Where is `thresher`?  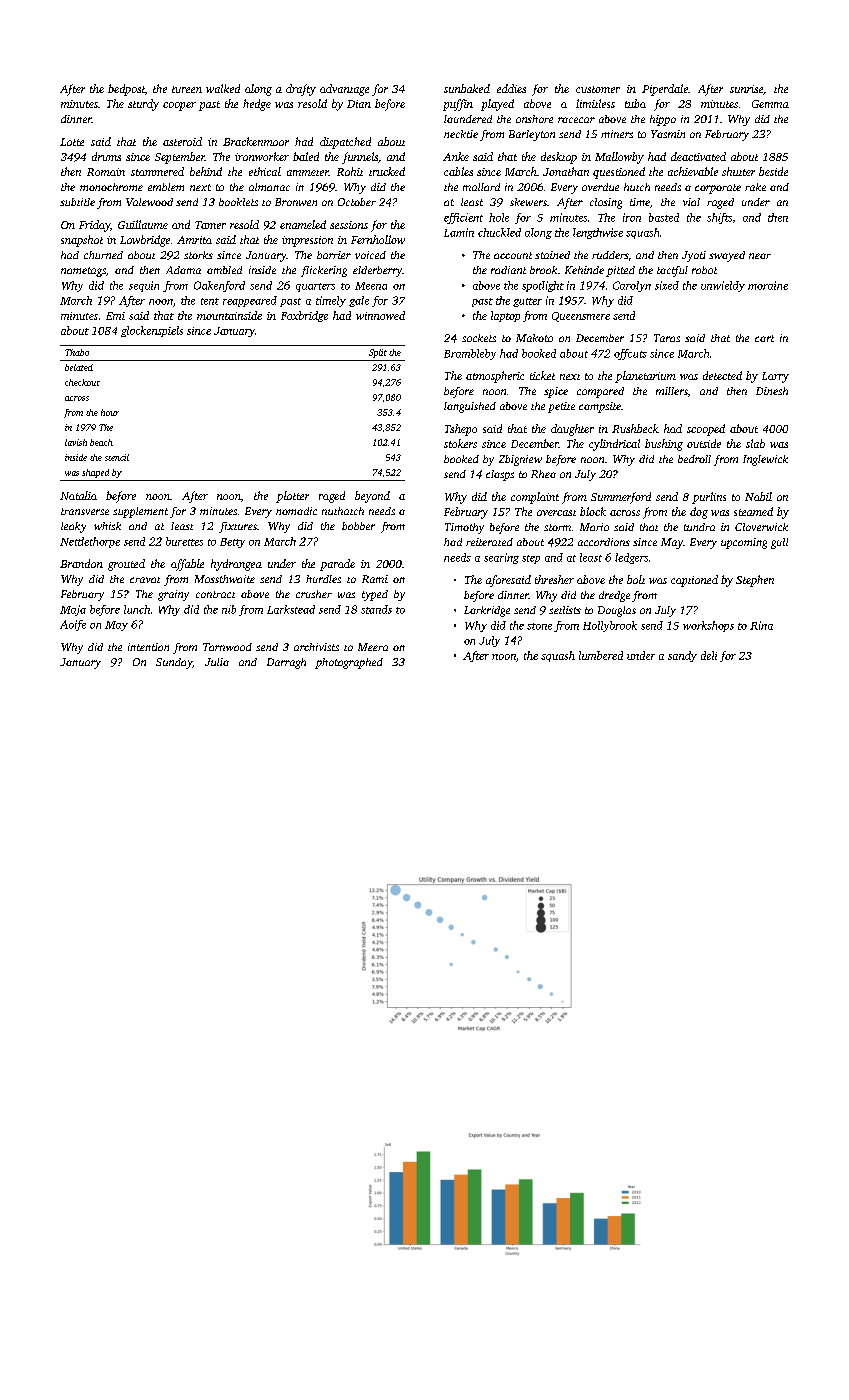
thresher is located at coordinates (554, 579).
